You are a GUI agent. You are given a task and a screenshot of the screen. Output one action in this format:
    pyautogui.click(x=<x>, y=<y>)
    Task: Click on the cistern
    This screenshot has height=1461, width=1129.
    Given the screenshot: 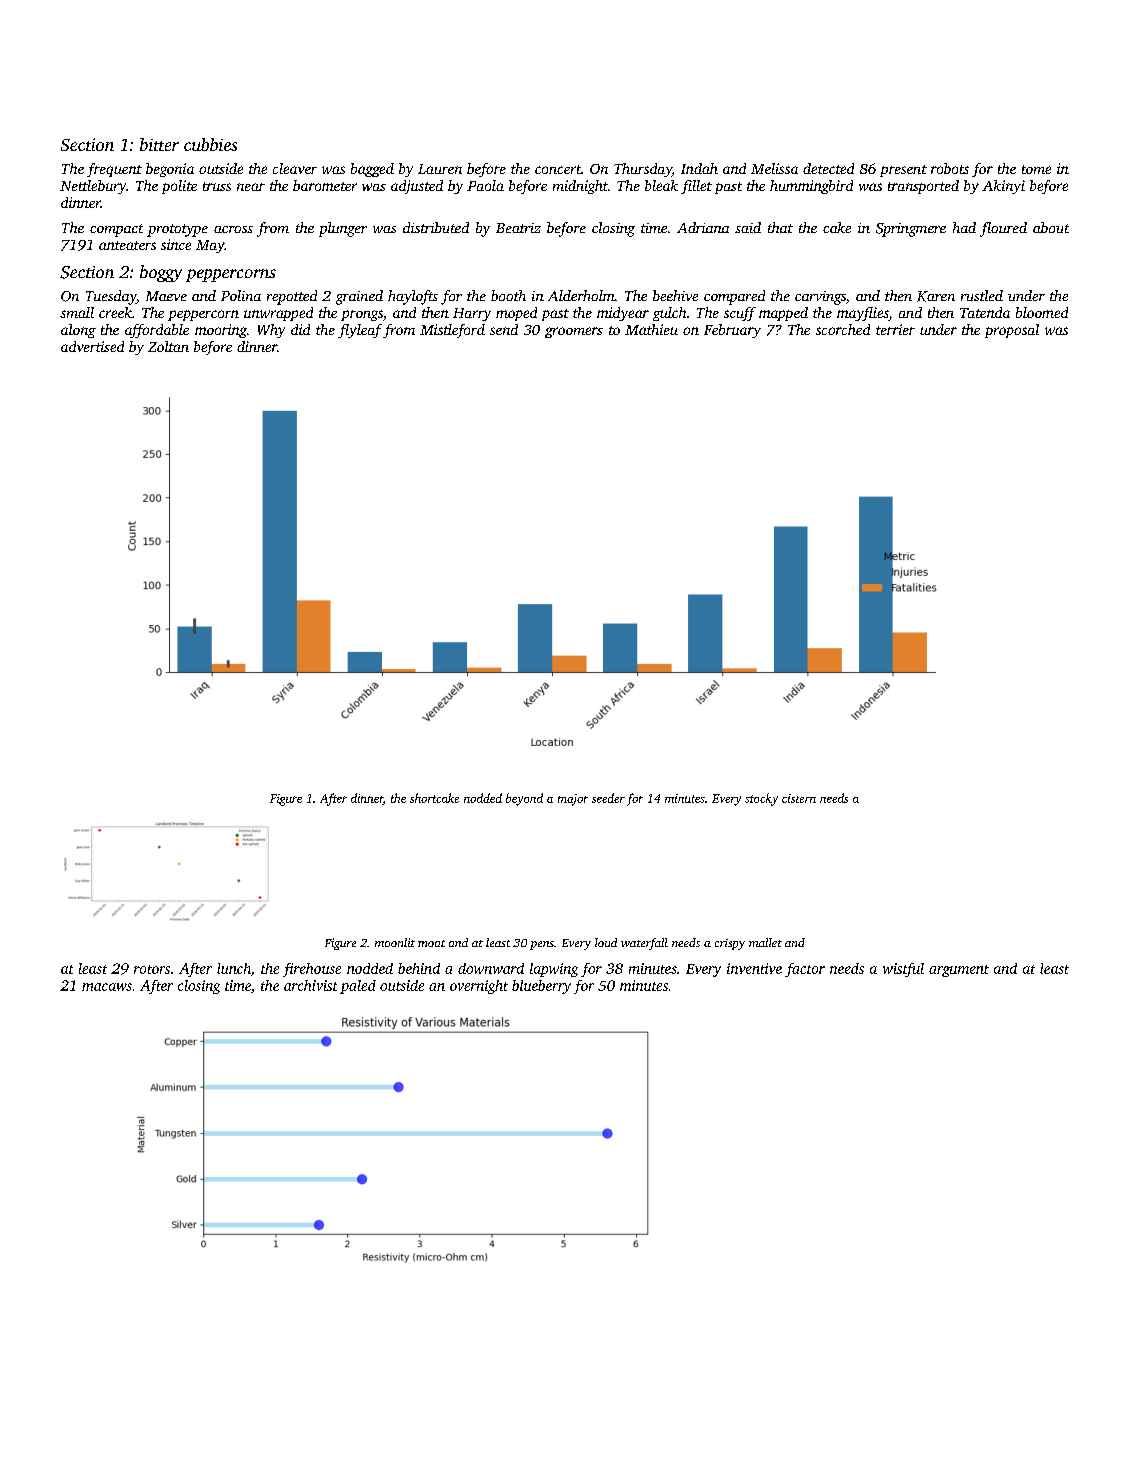 What is the action you would take?
    pyautogui.click(x=799, y=798)
